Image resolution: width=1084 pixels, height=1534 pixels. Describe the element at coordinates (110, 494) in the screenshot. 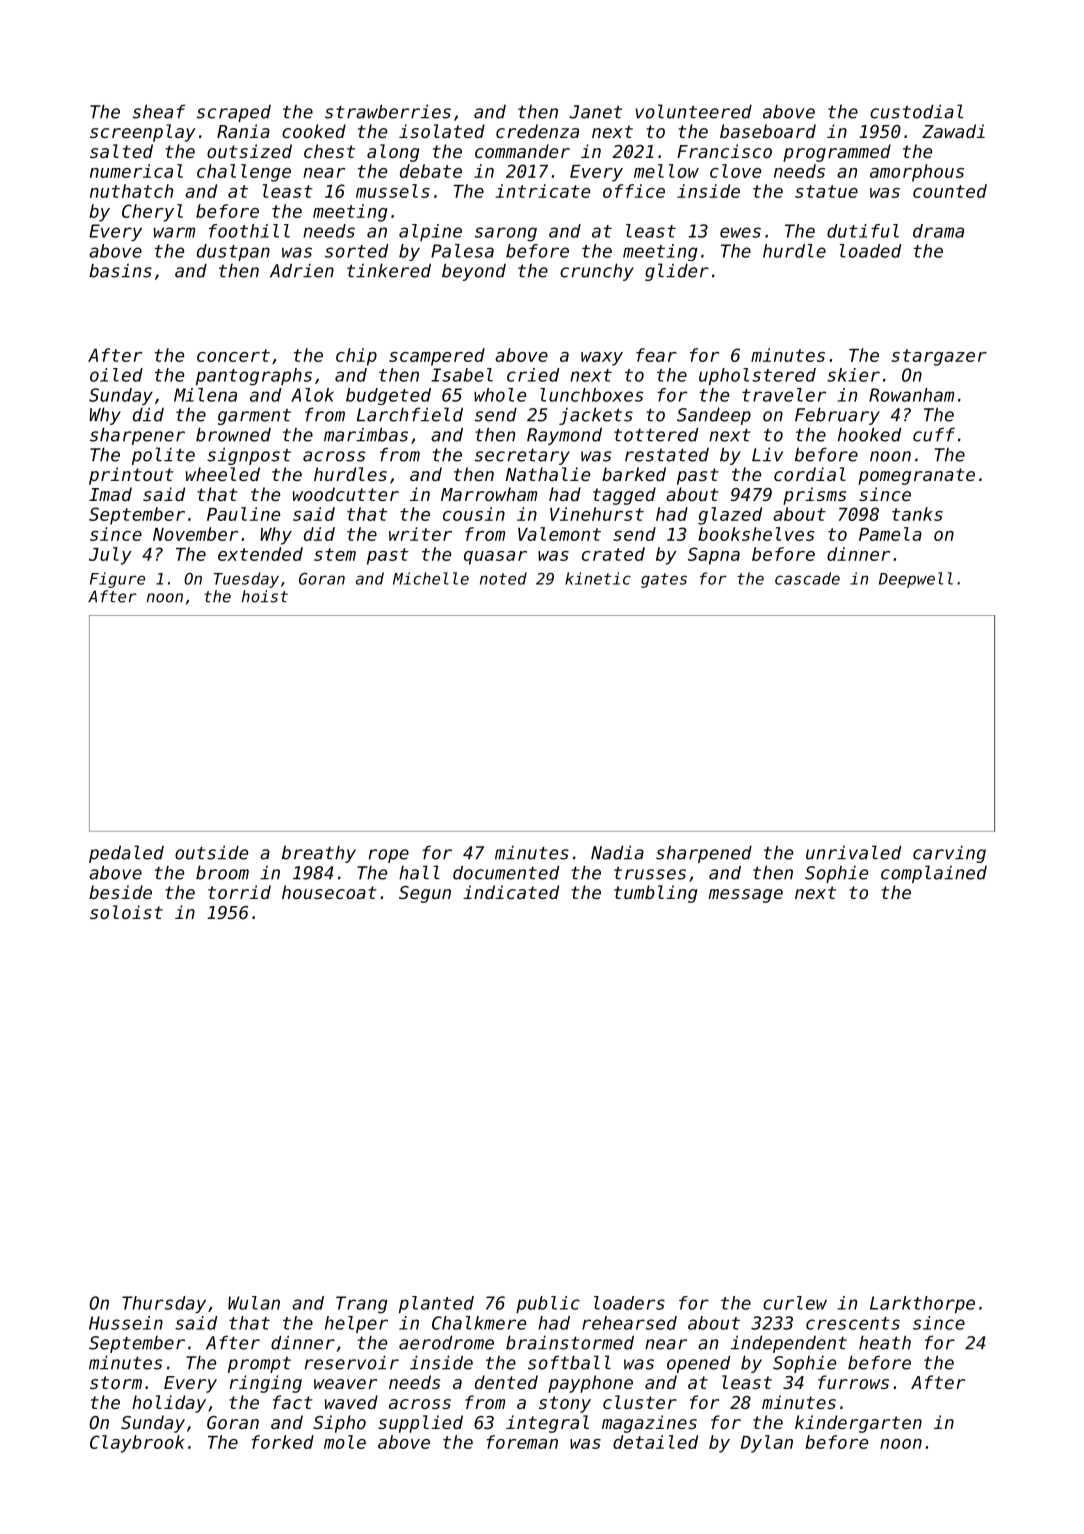

I see `Imad` at that location.
